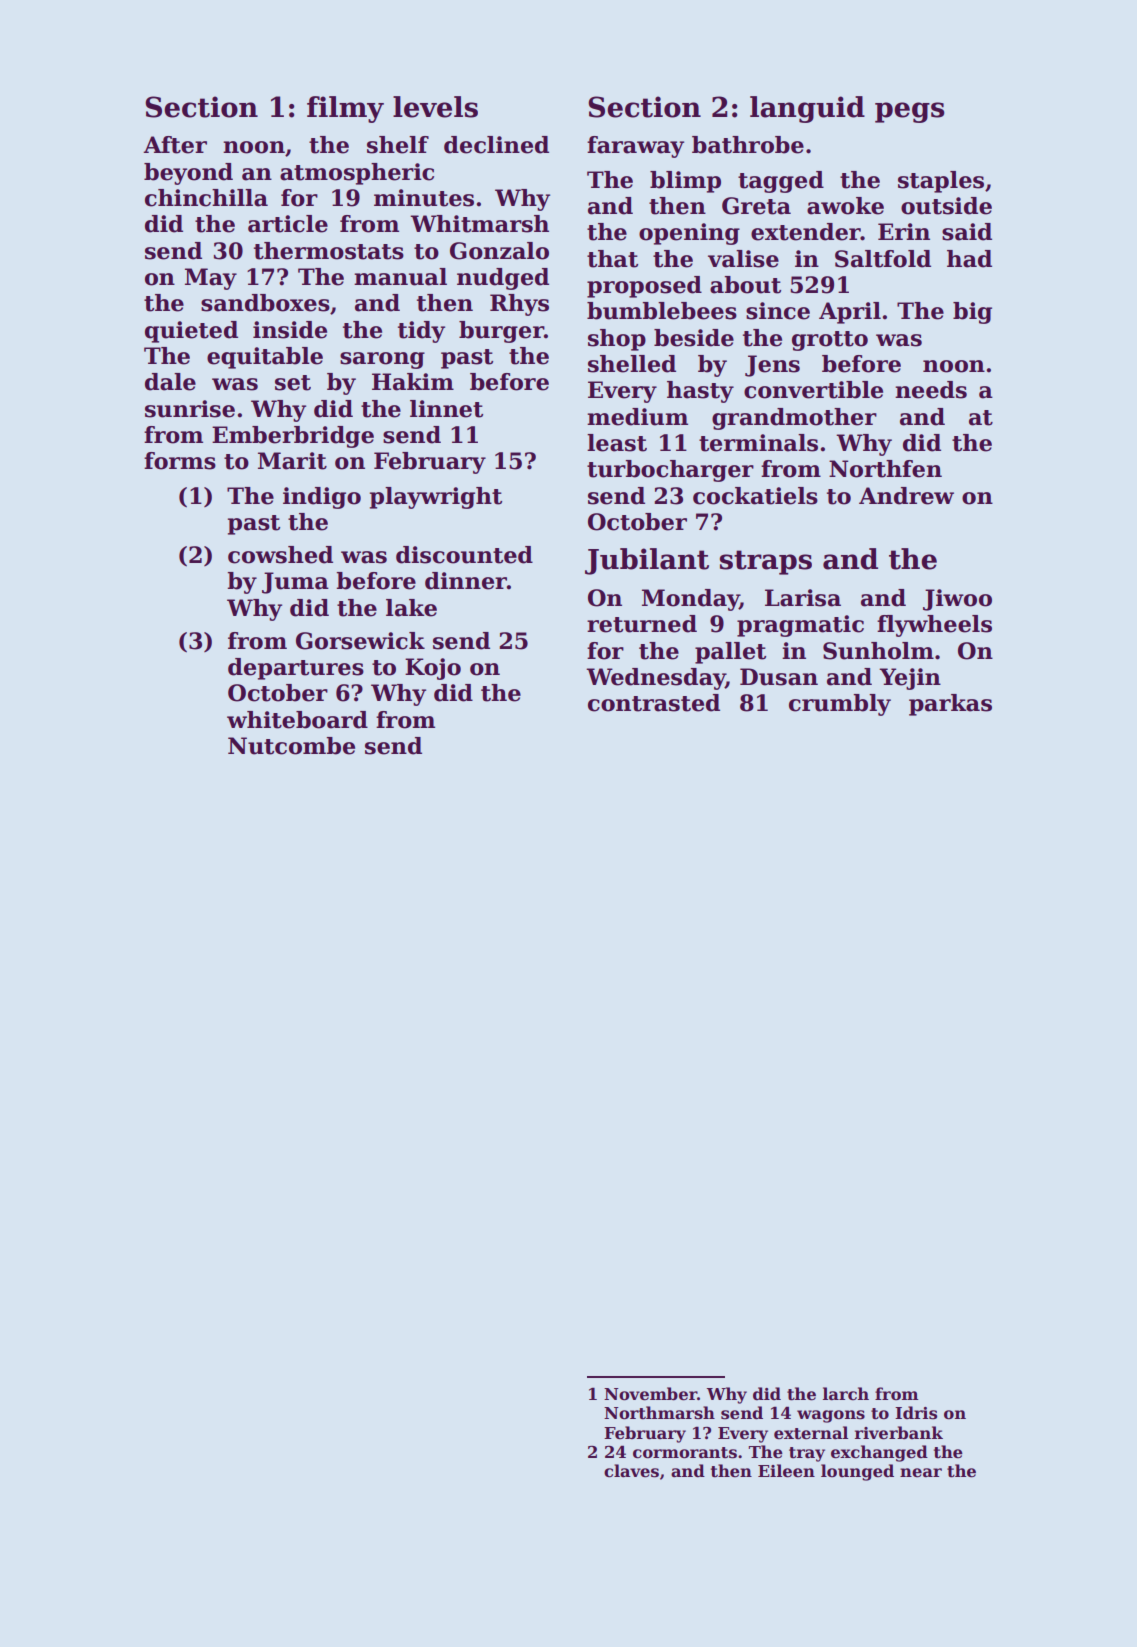 The width and height of the screenshot is (1137, 1647). I want to click on forms, so click(180, 461).
